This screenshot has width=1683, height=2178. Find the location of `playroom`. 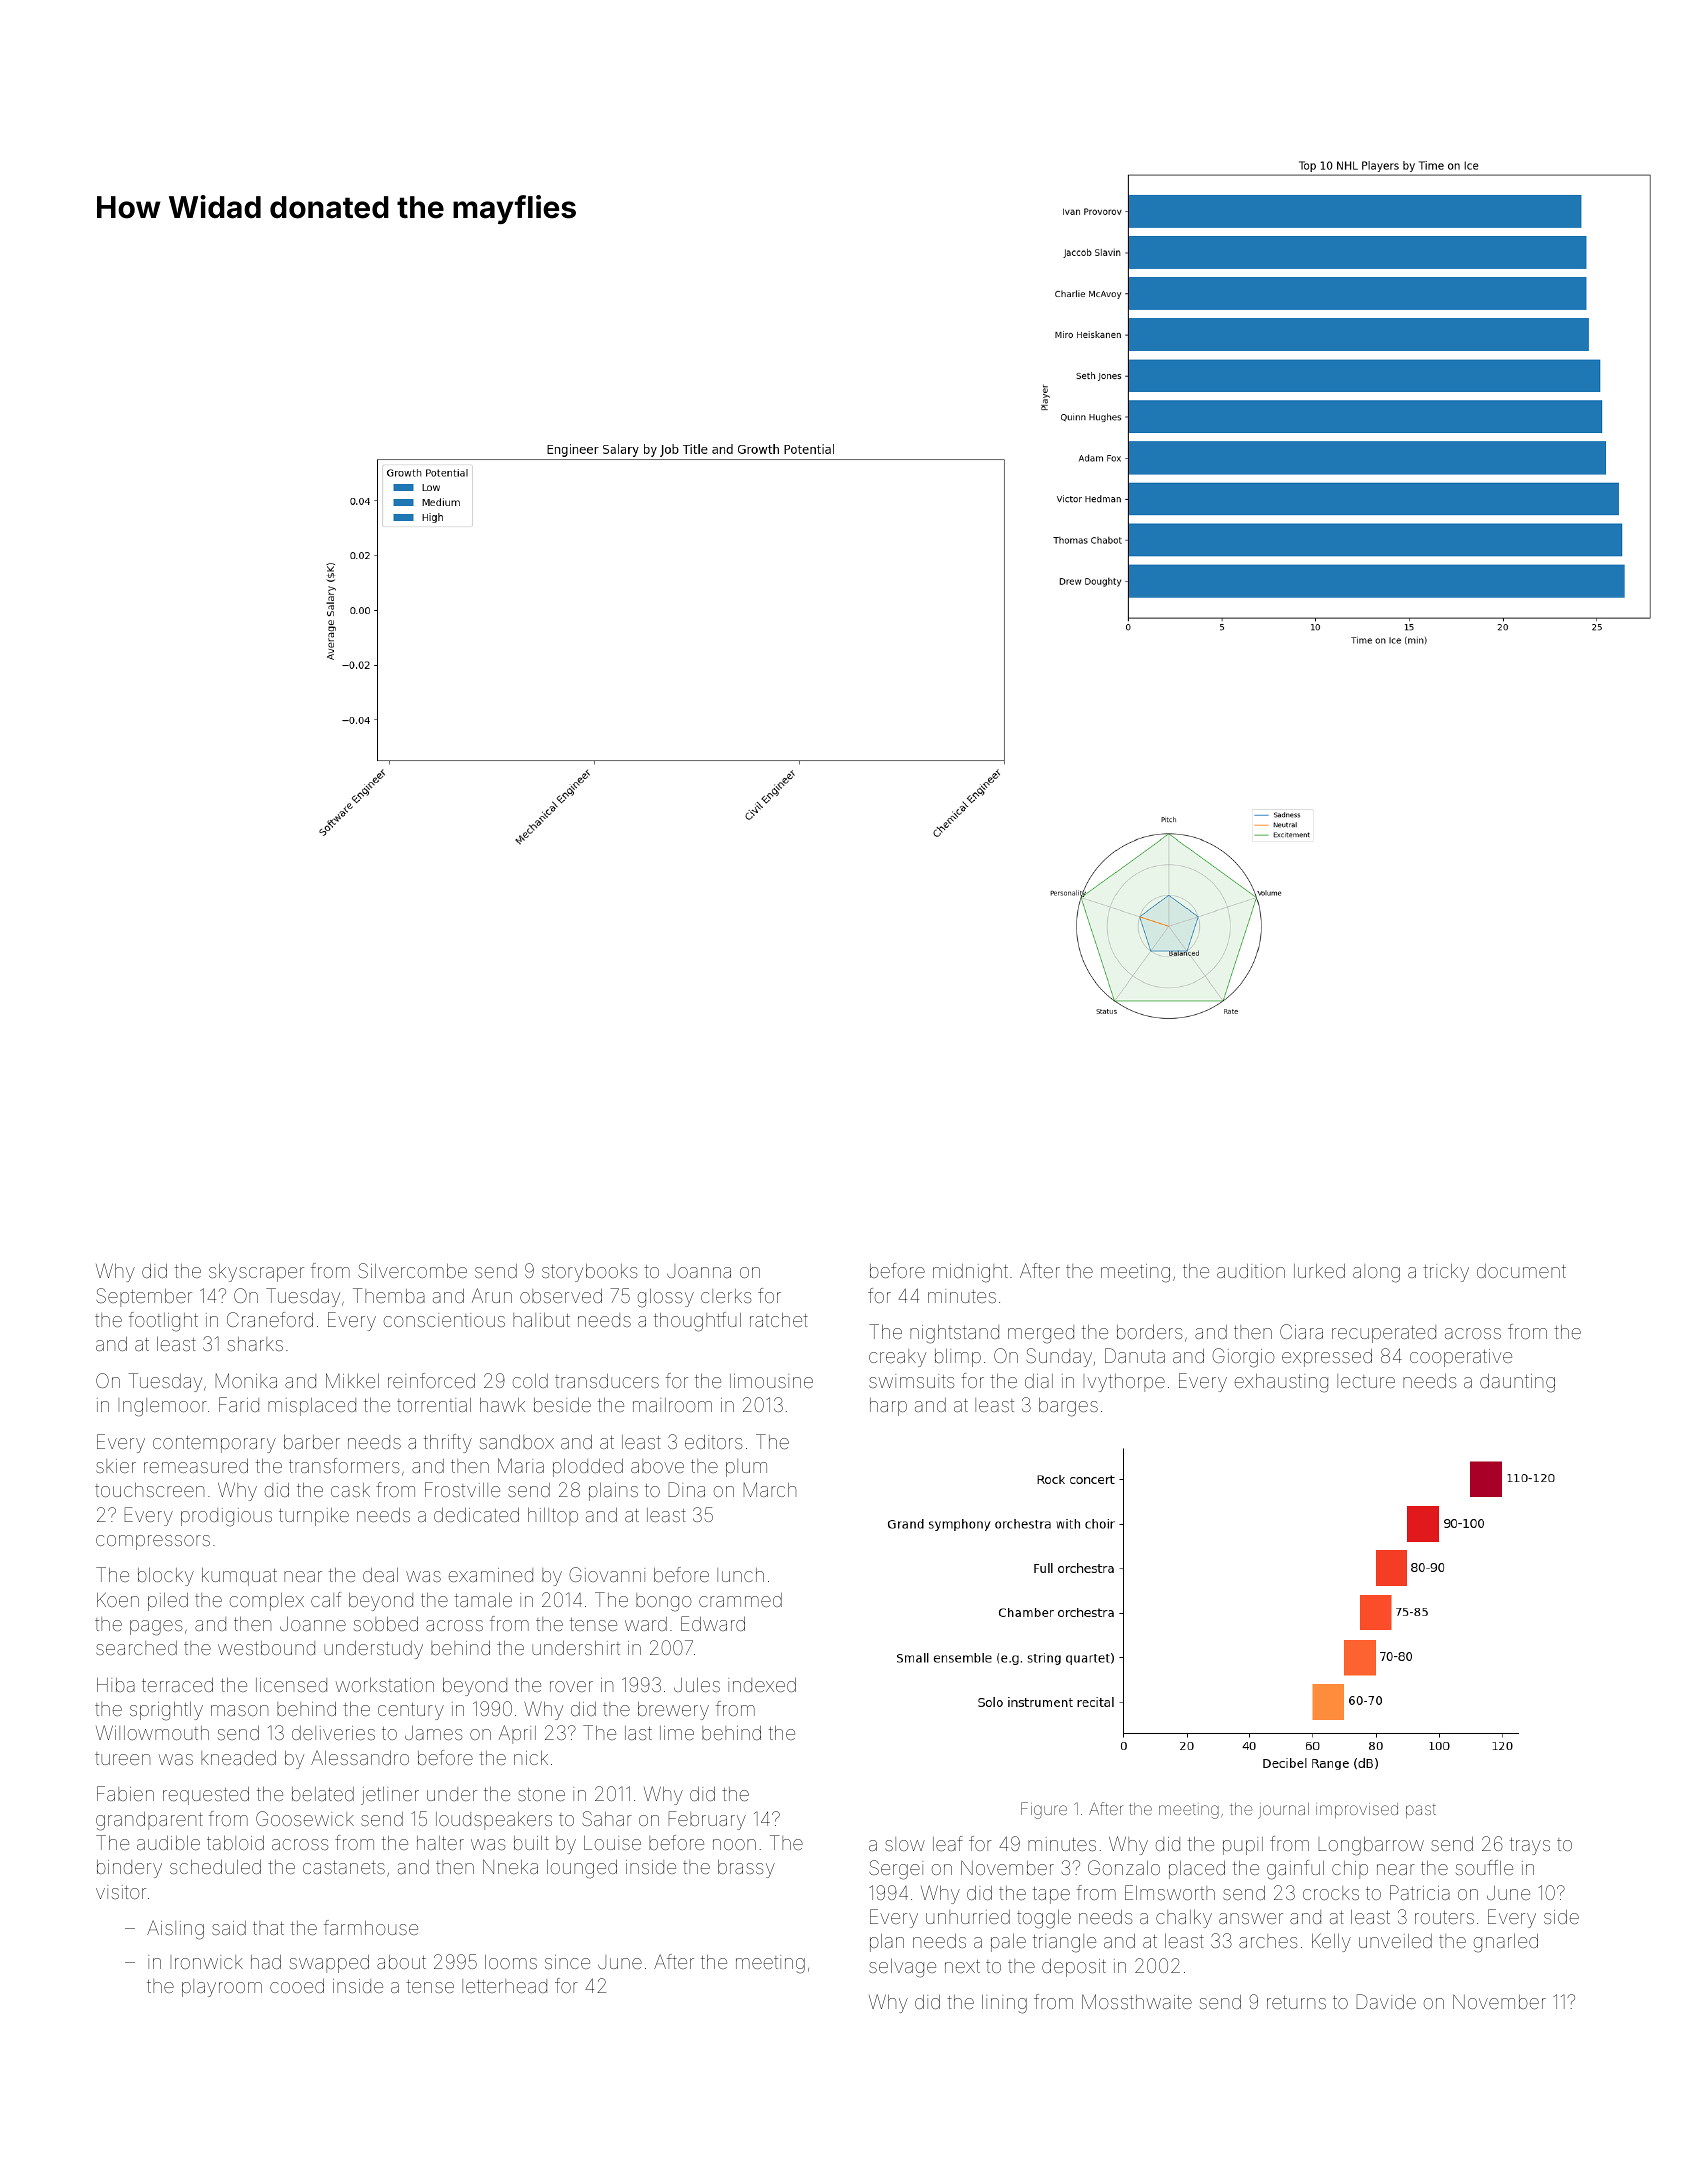

playroom is located at coordinates (222, 1988).
